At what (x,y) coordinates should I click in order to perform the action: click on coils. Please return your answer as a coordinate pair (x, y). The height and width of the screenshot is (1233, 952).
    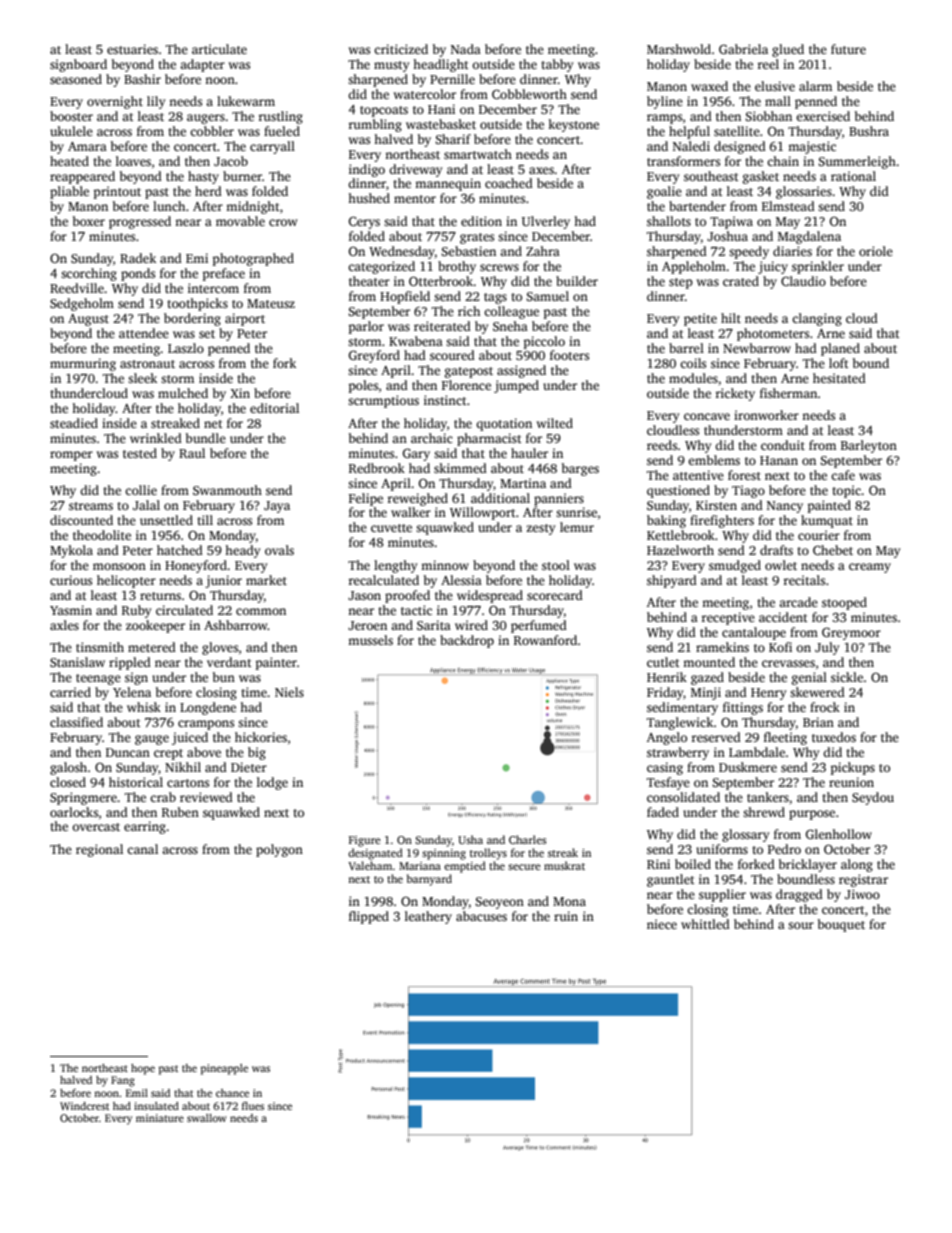
    Looking at the image, I should click on (693, 363).
